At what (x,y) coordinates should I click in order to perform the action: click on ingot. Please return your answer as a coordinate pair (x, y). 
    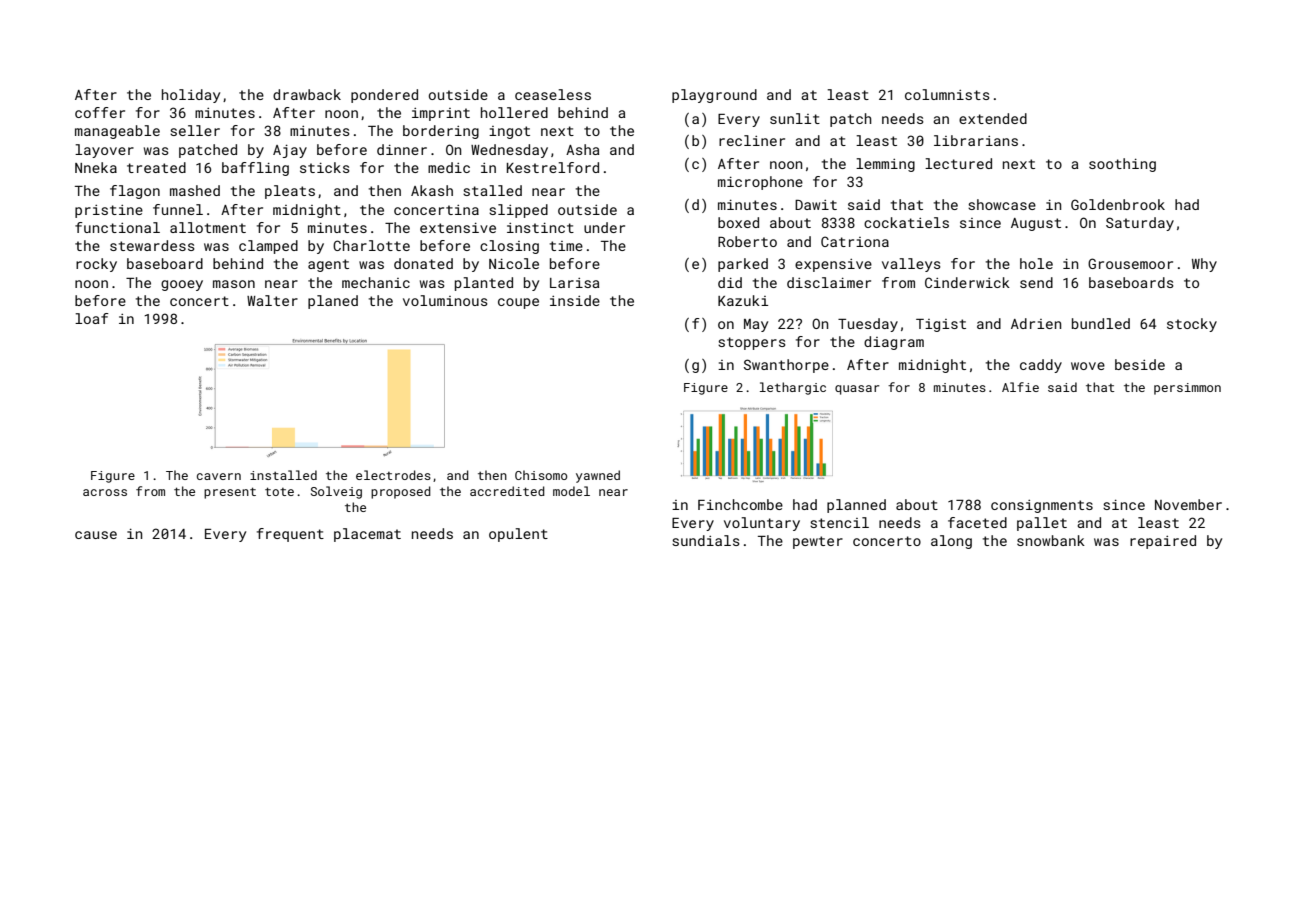
    Looking at the image, I should click on (509, 132).
